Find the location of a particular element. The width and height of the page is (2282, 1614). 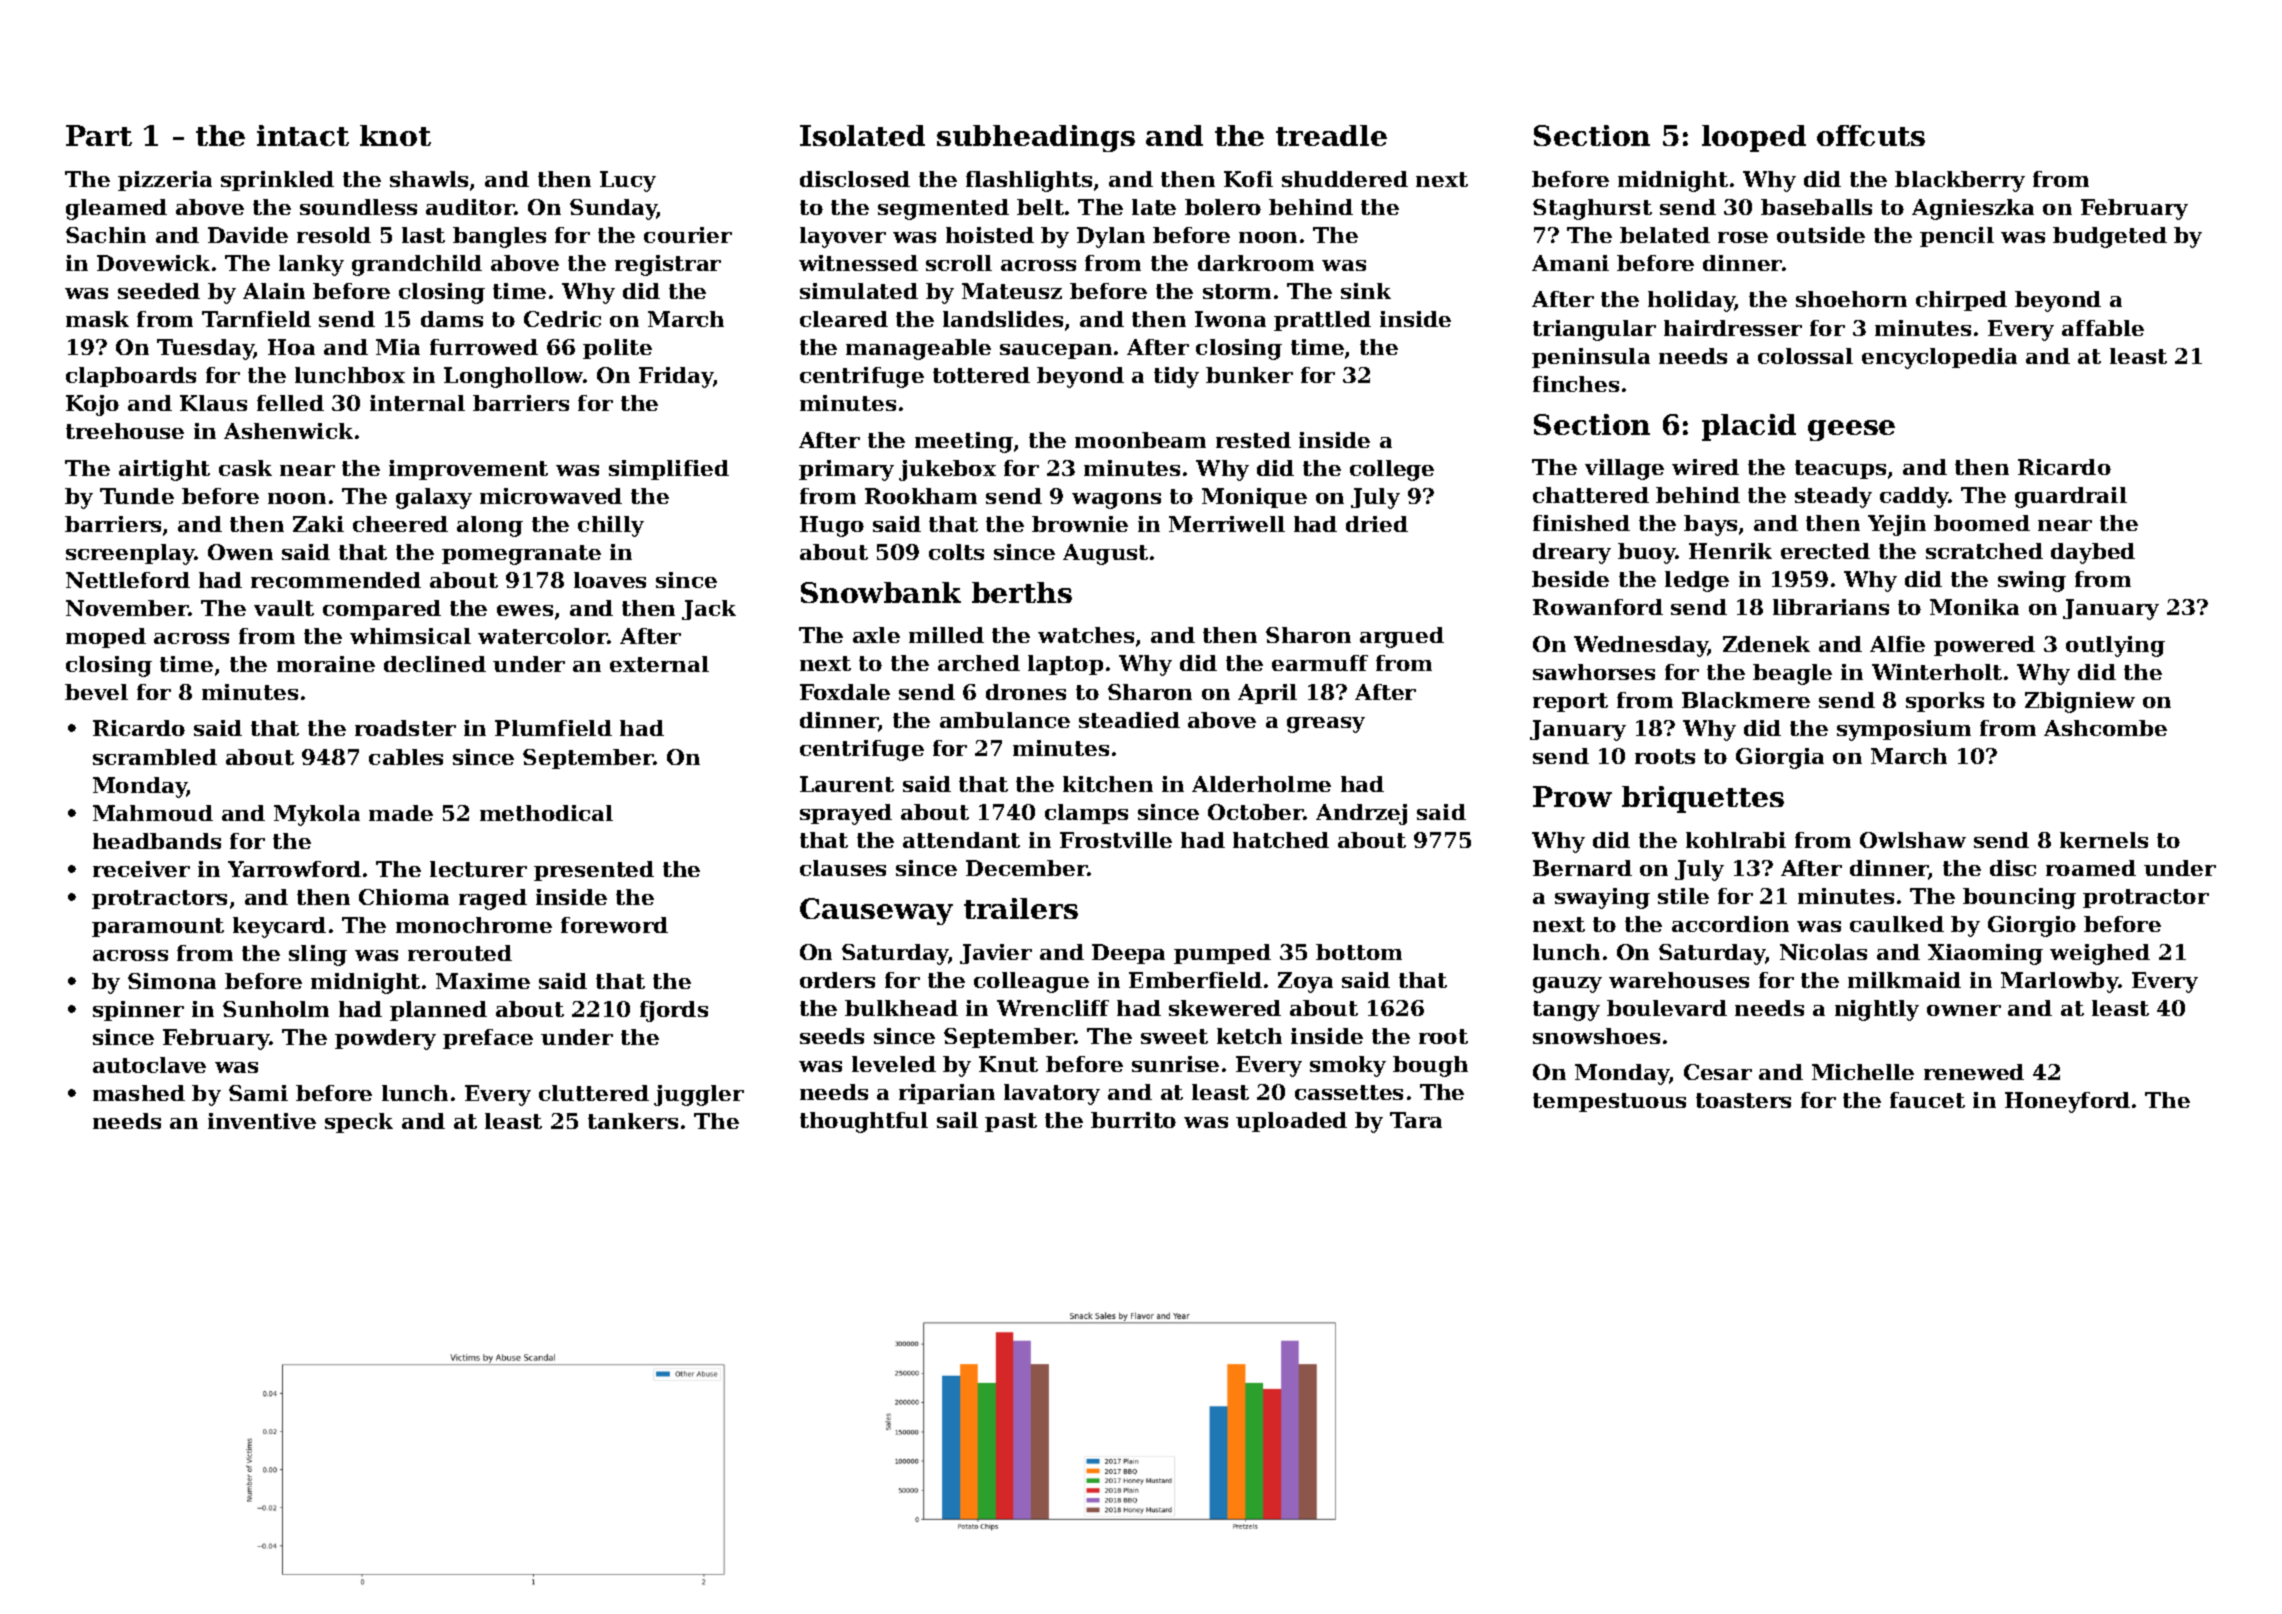

kernels is located at coordinates (2104, 840).
